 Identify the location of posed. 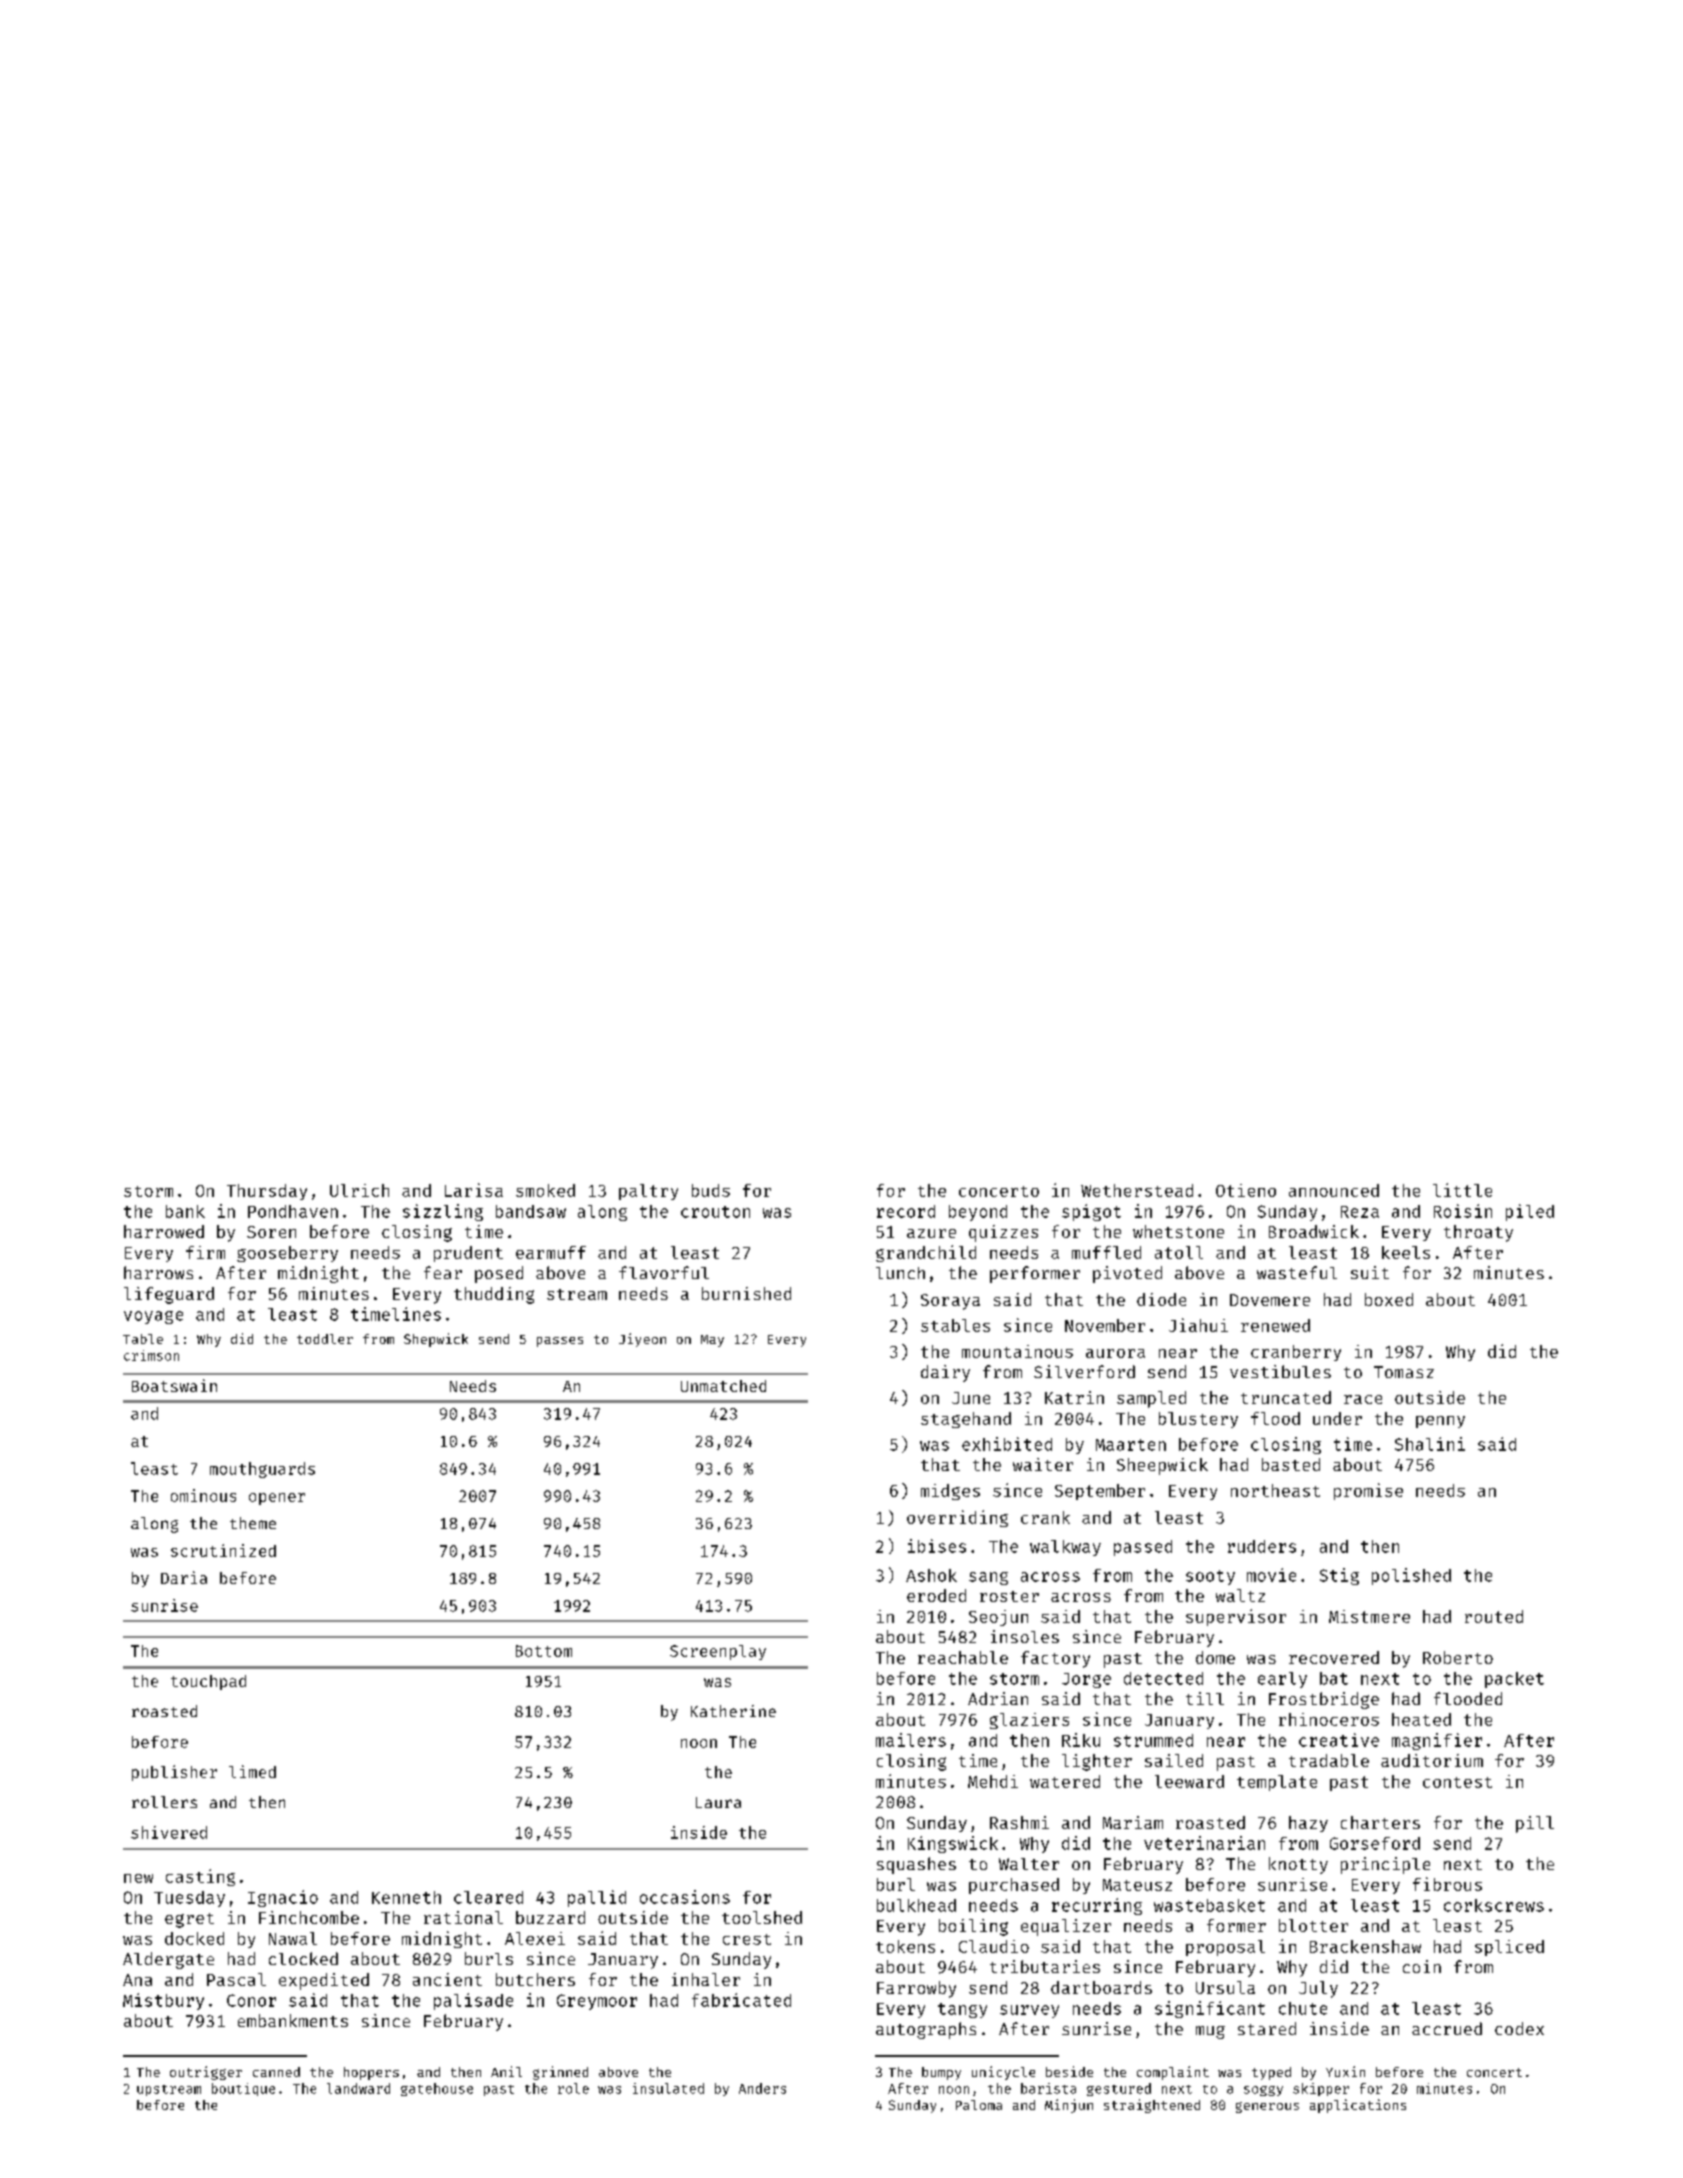
(499, 1274).
